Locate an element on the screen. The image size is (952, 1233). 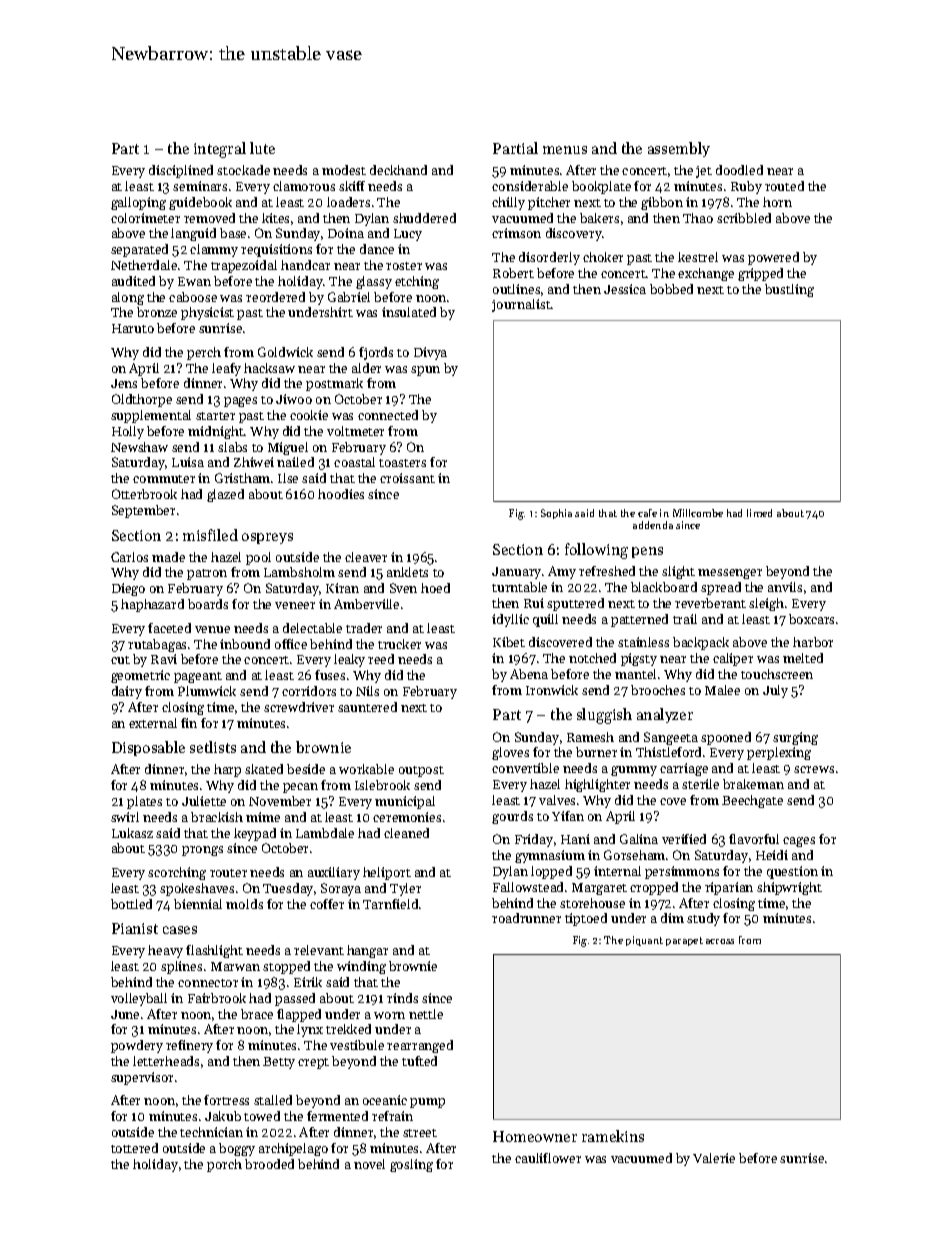
roadrunner is located at coordinates (526, 918).
